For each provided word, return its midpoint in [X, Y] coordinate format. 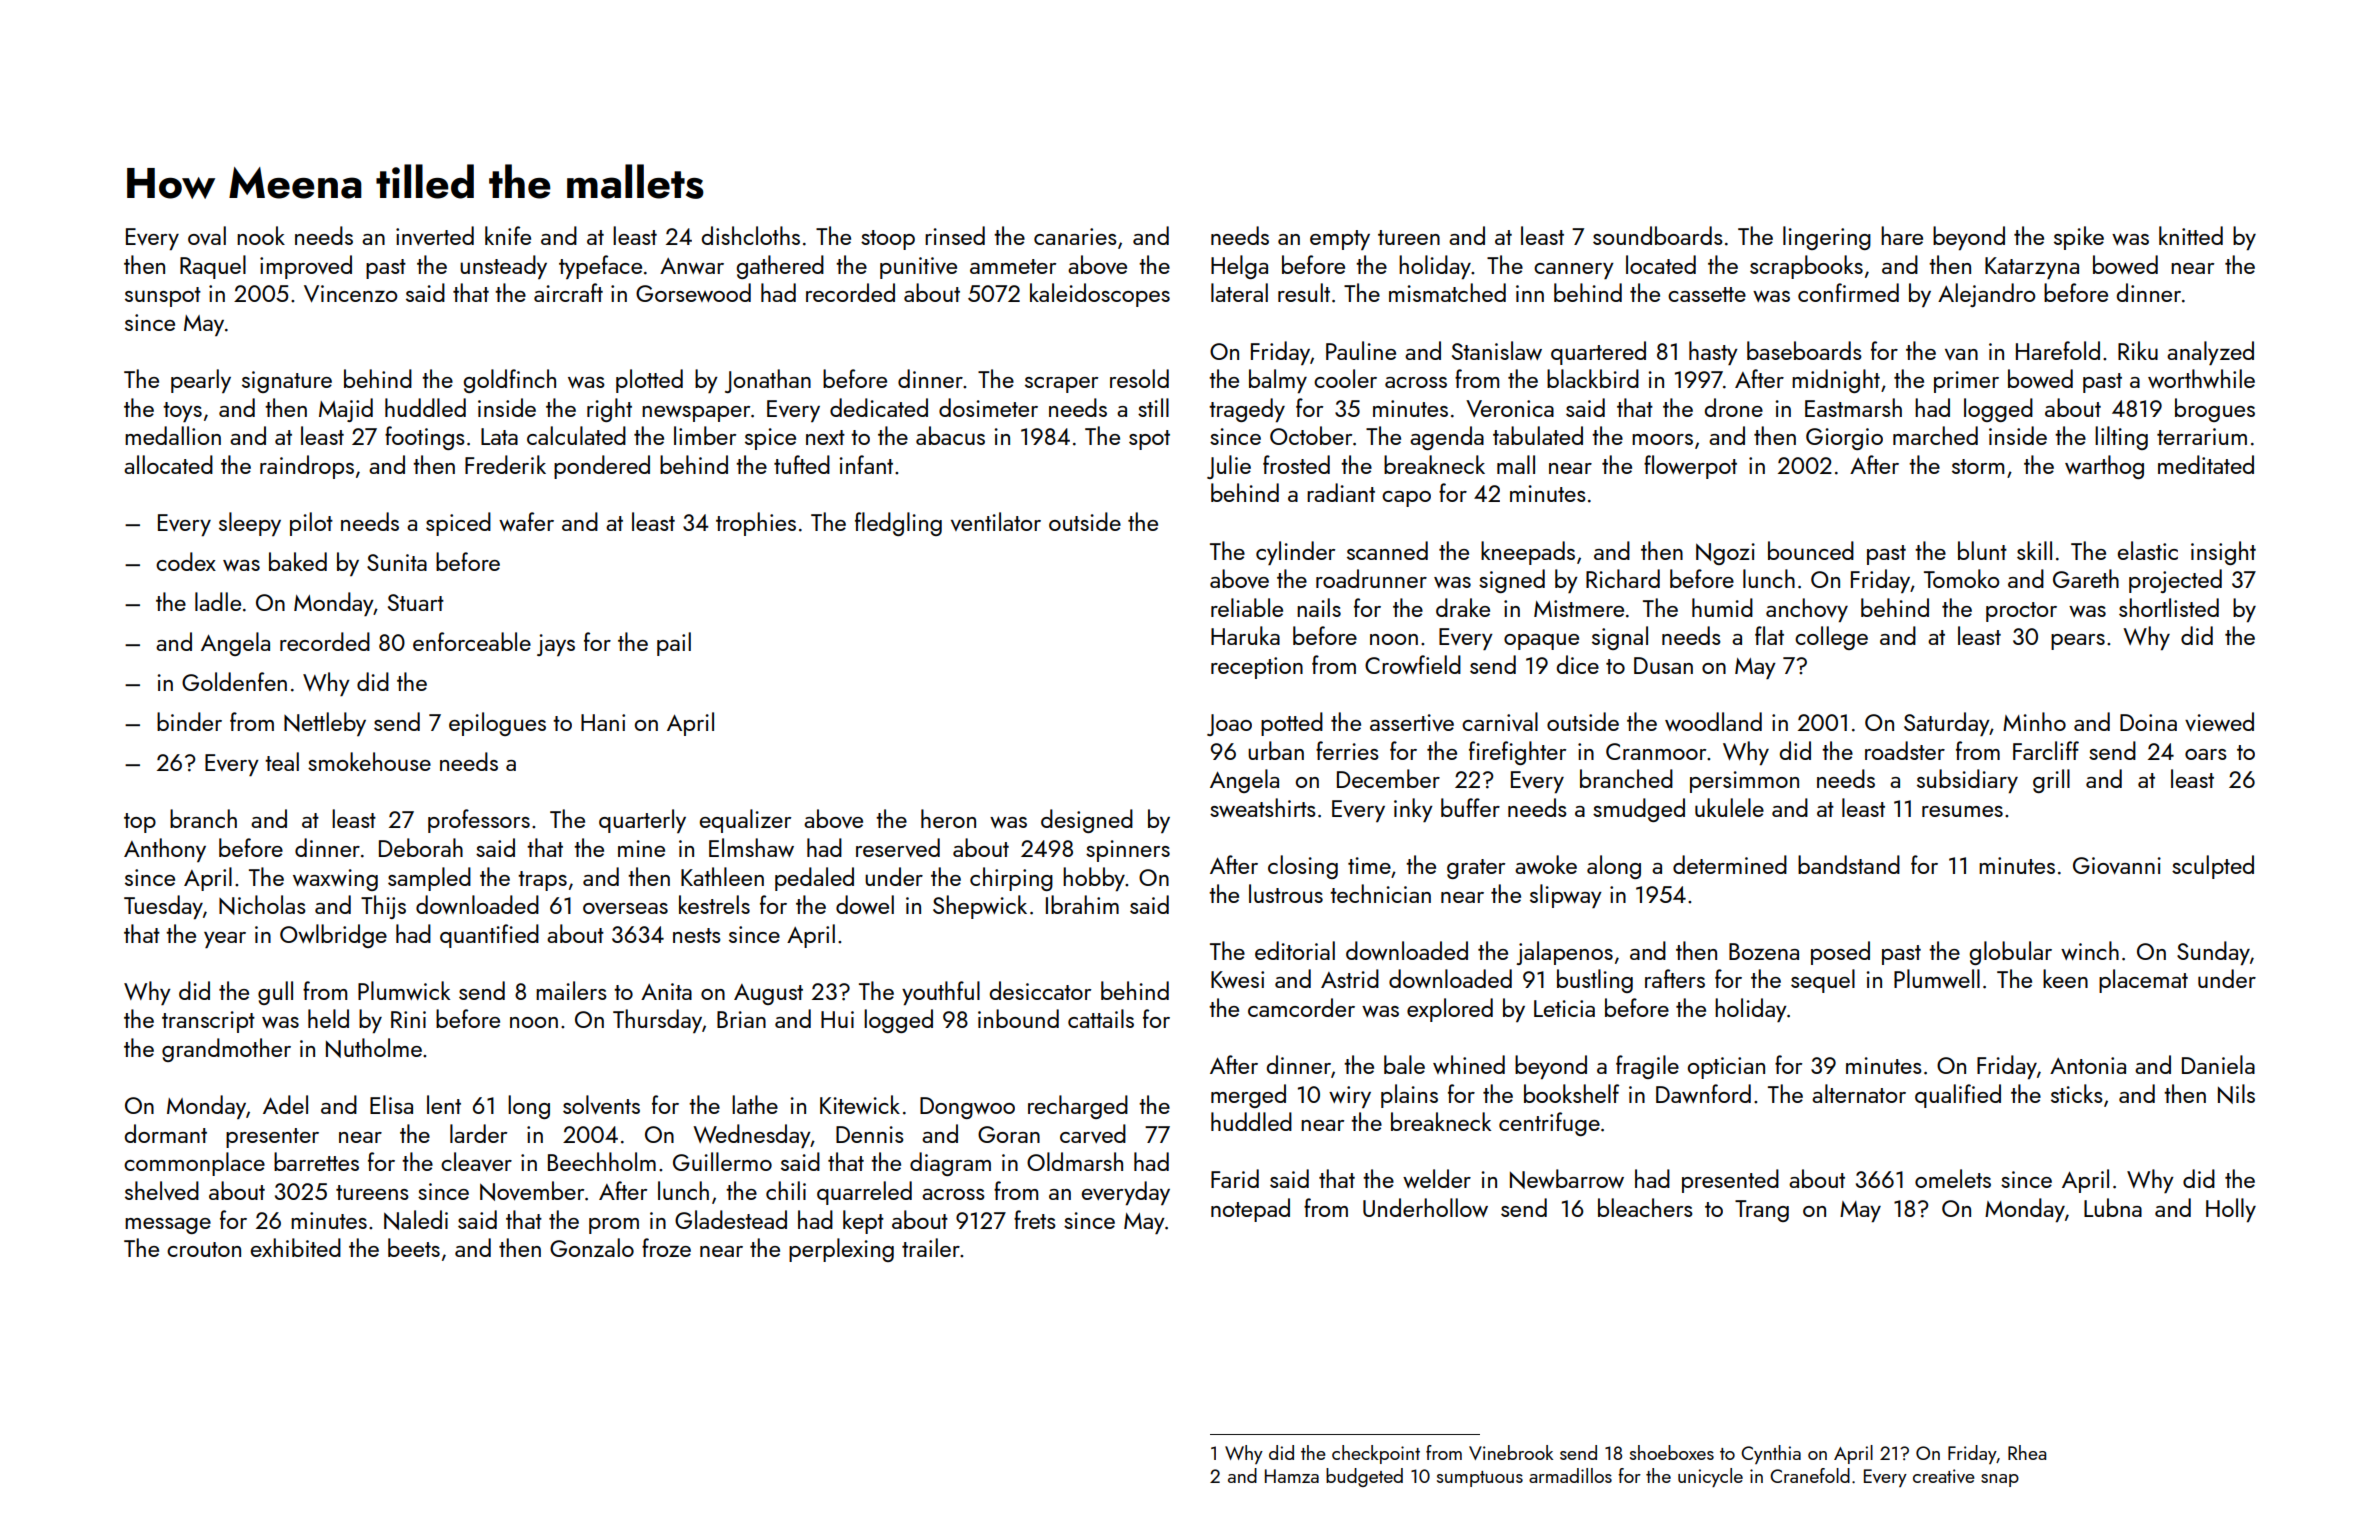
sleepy [250, 524]
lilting [2121, 438]
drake [1463, 607]
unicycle [1710, 1477]
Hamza [1292, 1476]
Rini [408, 1019]
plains [1409, 1096]
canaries [1075, 236]
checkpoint [1376, 1454]
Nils [2236, 1094]
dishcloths [751, 235]
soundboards [1658, 235]
